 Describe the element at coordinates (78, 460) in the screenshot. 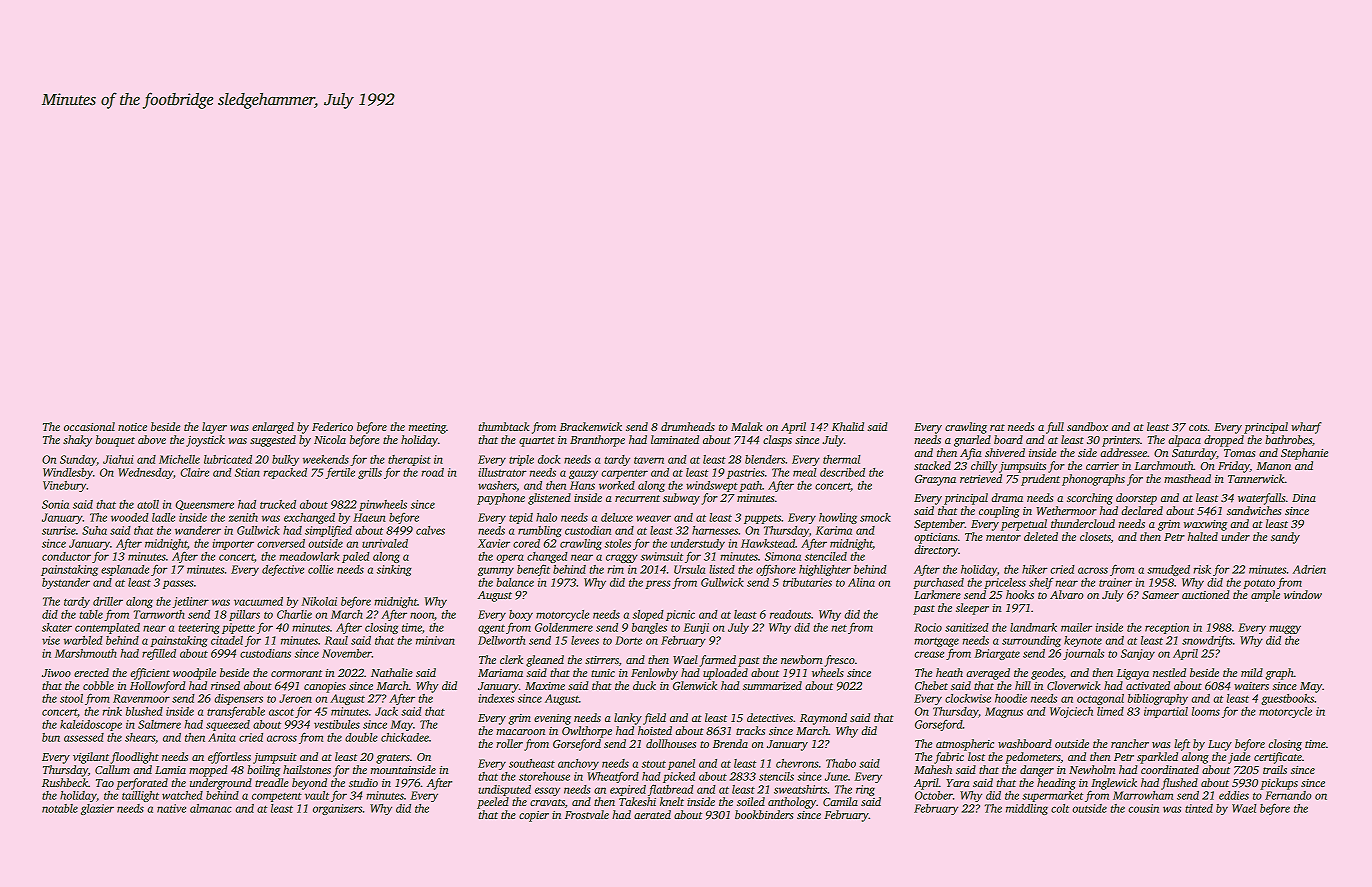

I see `Sunday` at that location.
